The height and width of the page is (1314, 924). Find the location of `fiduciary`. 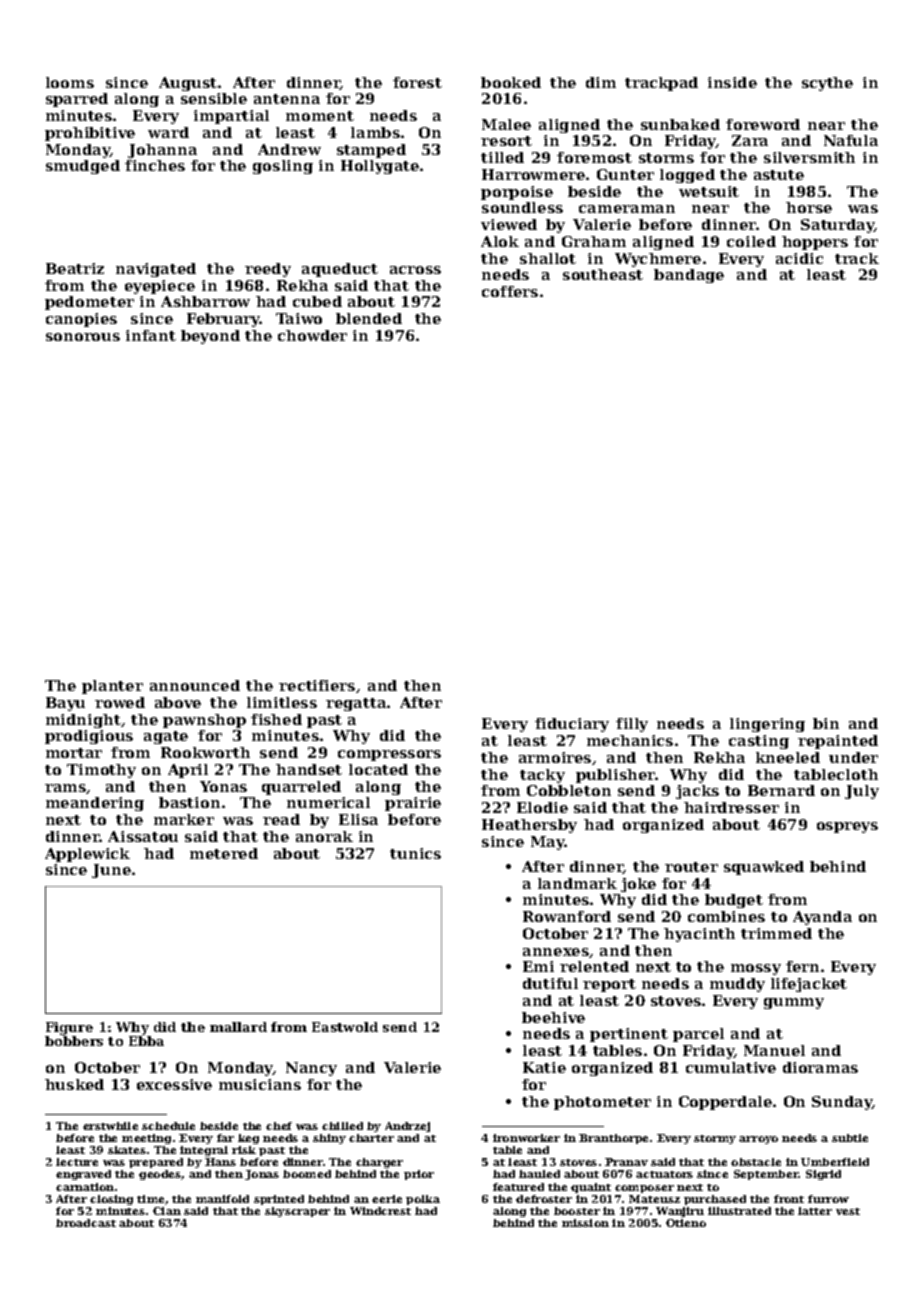

fiduciary is located at coordinates (572, 725).
